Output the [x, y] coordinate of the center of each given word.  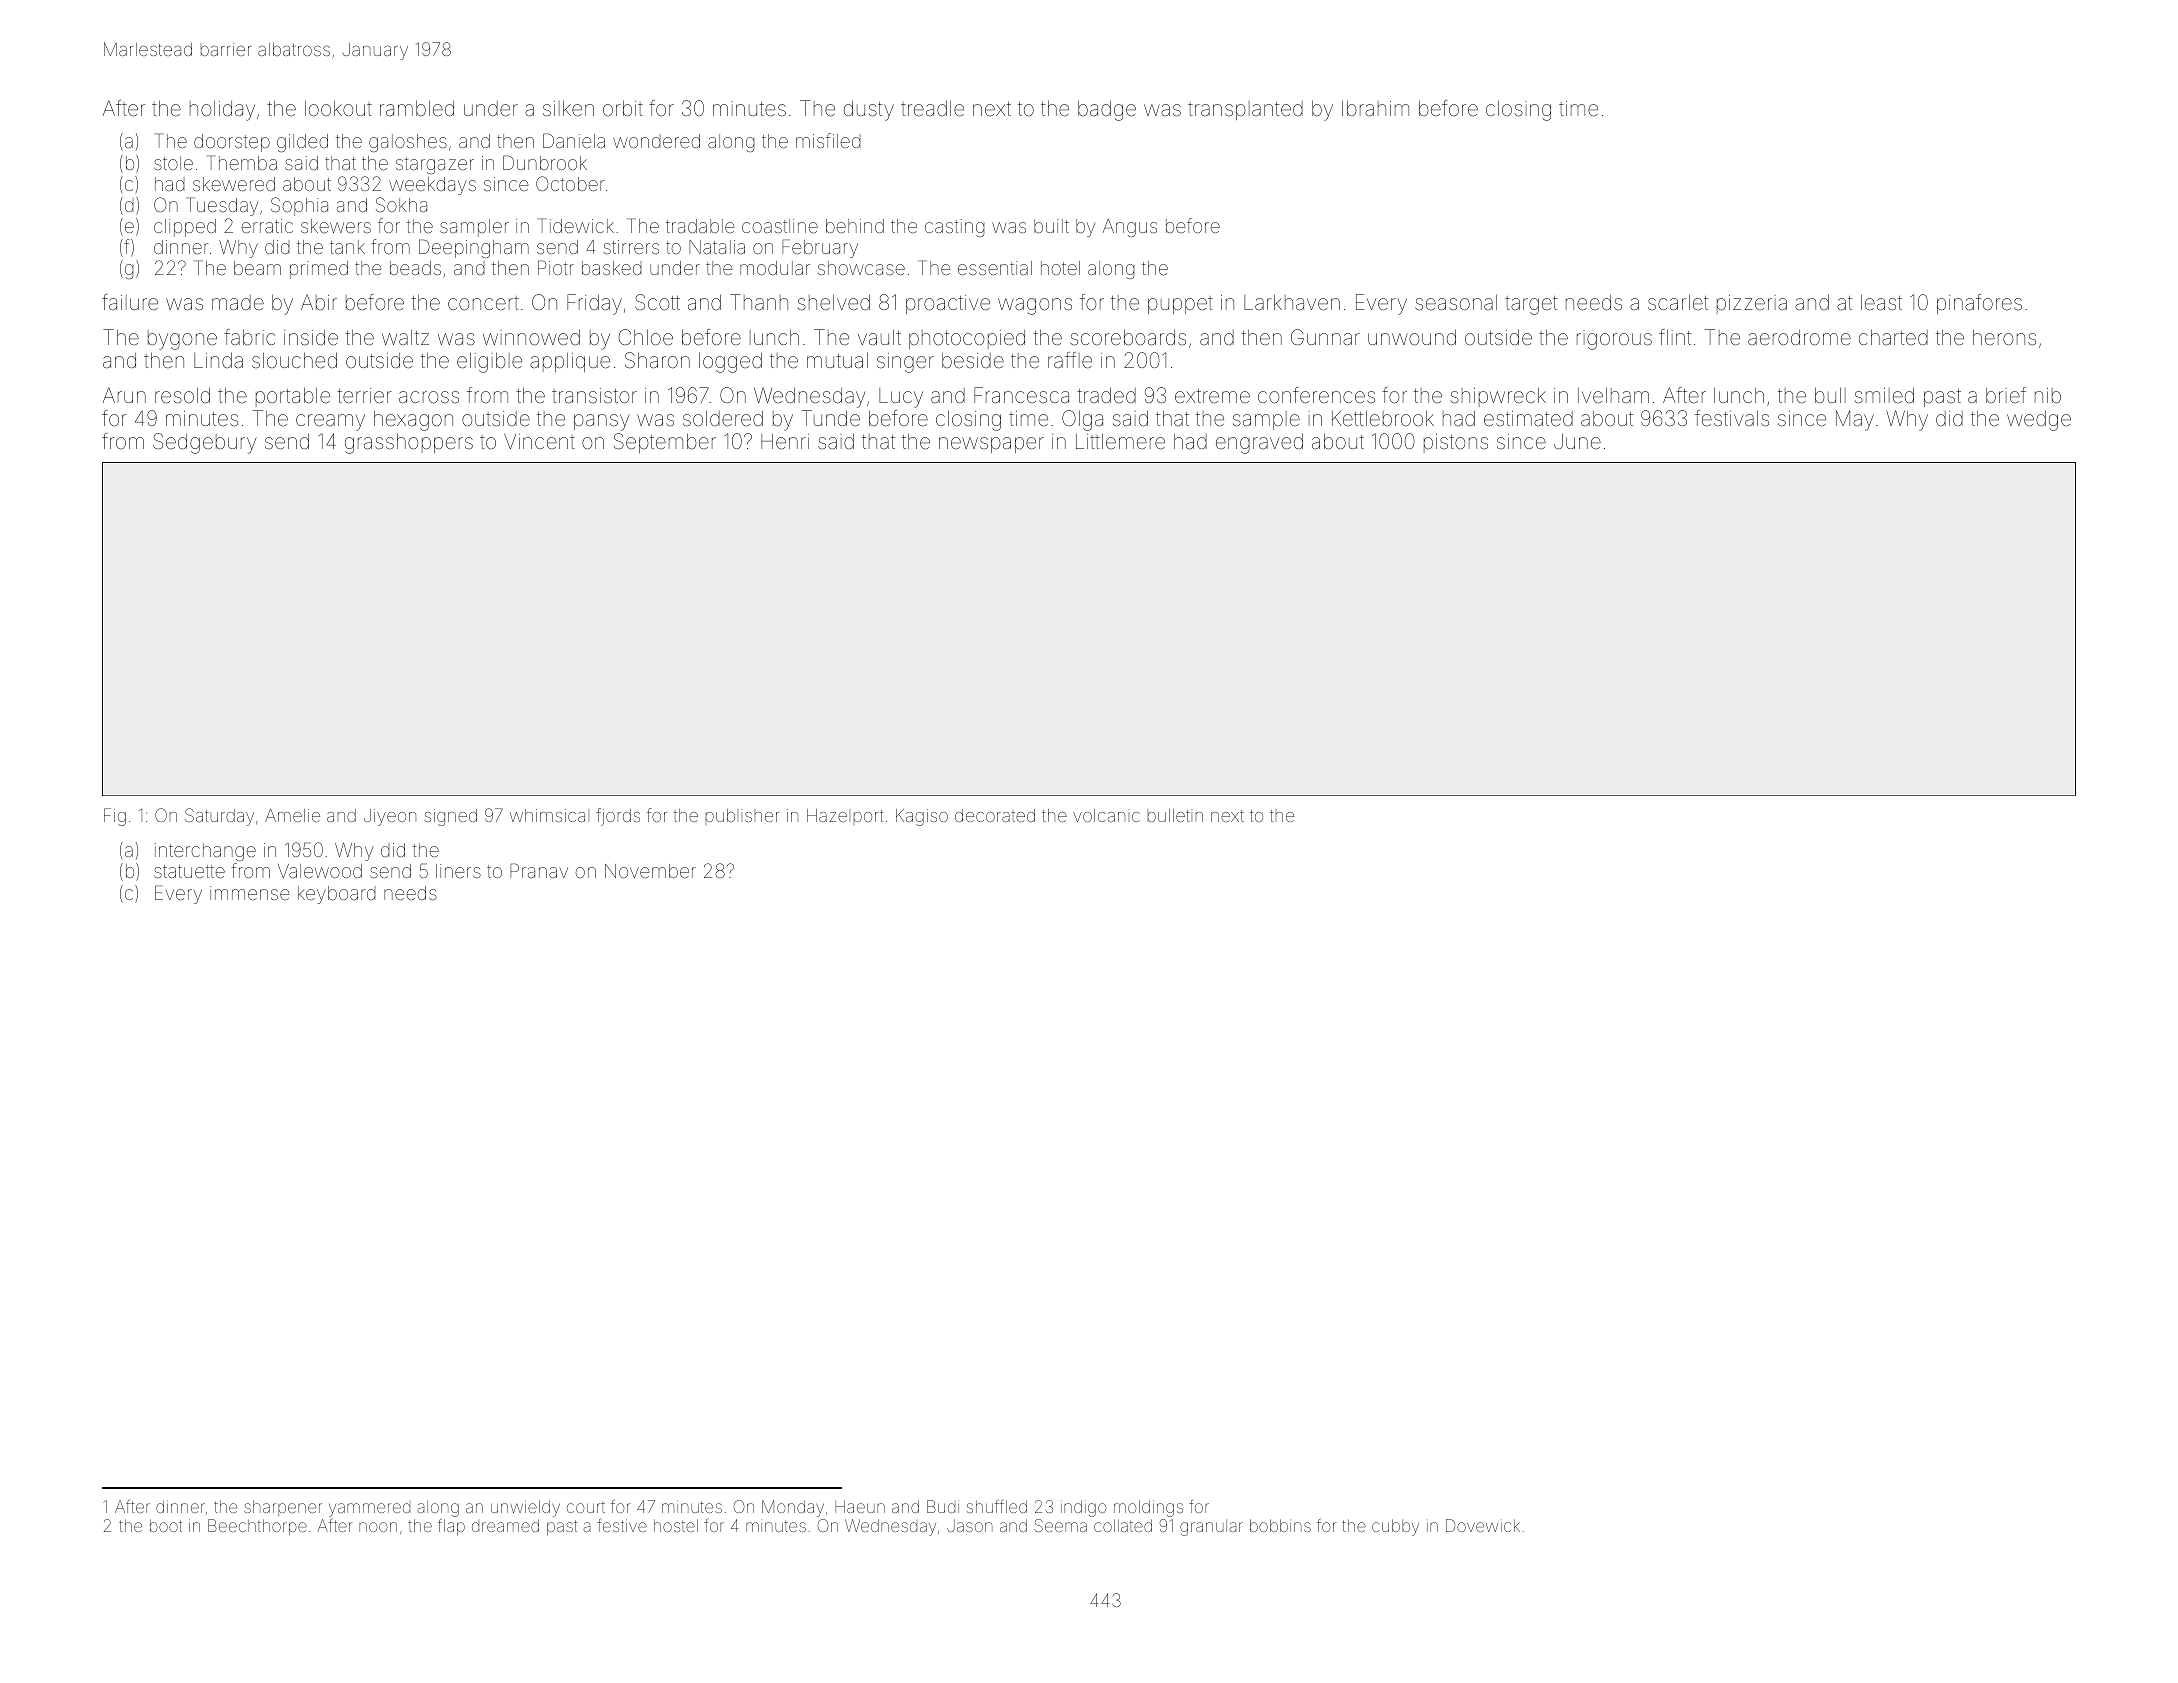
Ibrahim [1375, 108]
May [1855, 420]
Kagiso [922, 817]
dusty [869, 110]
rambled [417, 108]
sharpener [283, 1508]
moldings [1148, 1508]
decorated [995, 815]
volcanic [1106, 815]
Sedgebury [205, 443]
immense [249, 893]
